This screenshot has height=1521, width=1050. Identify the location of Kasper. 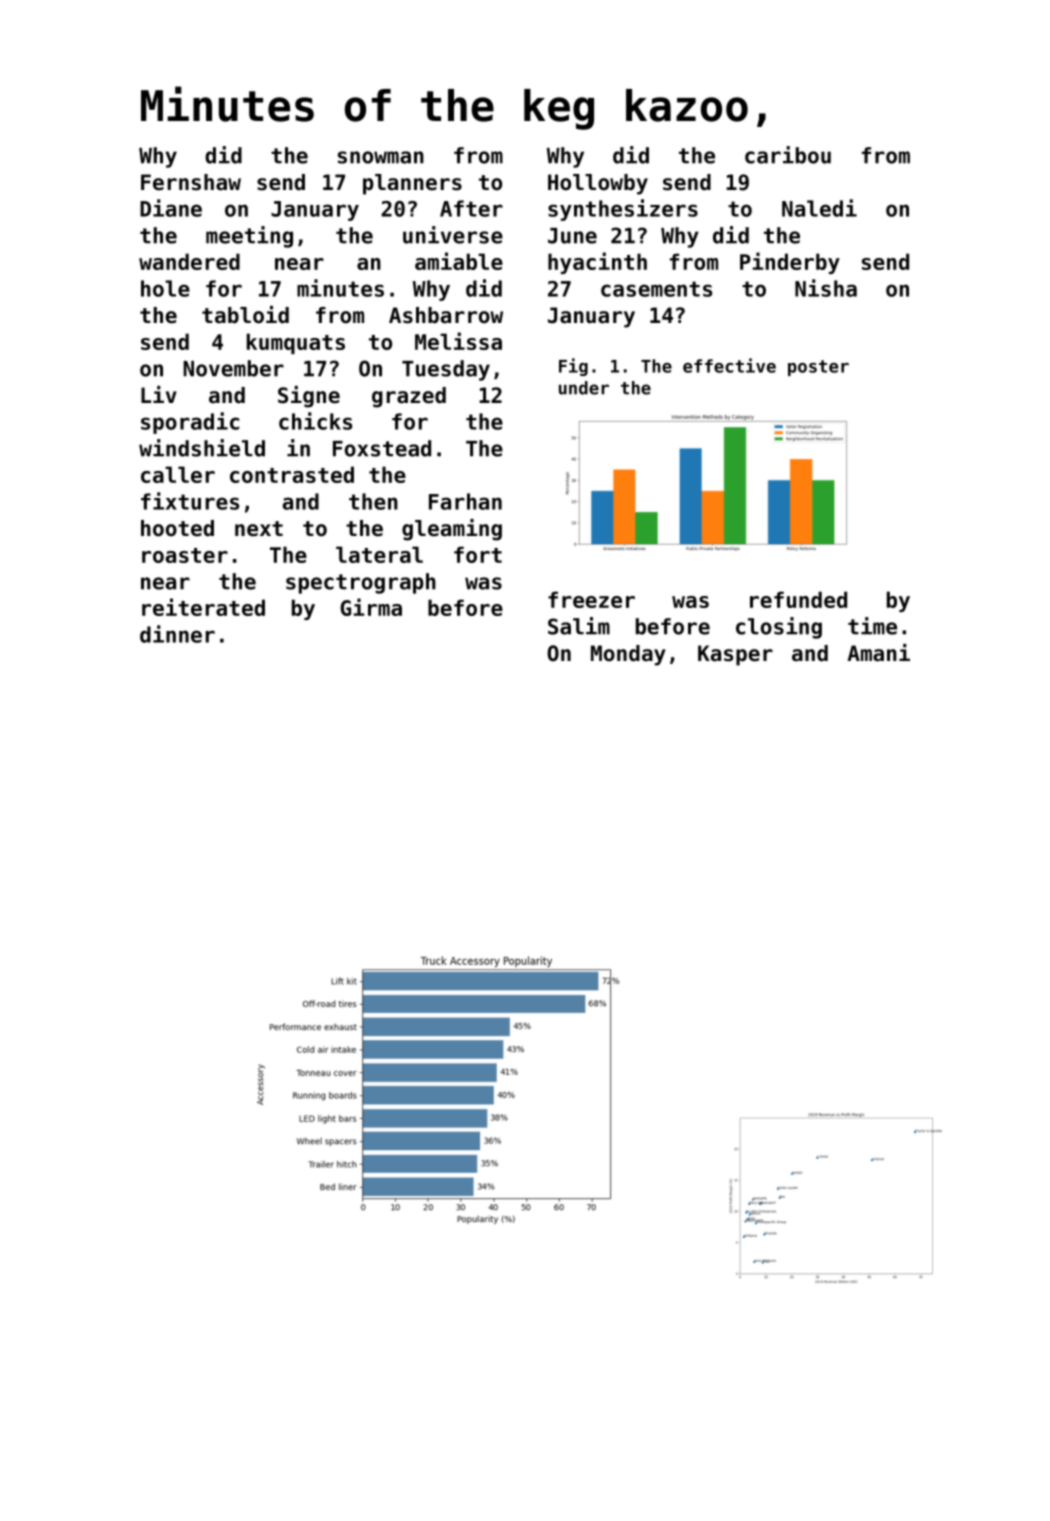
(735, 655).
